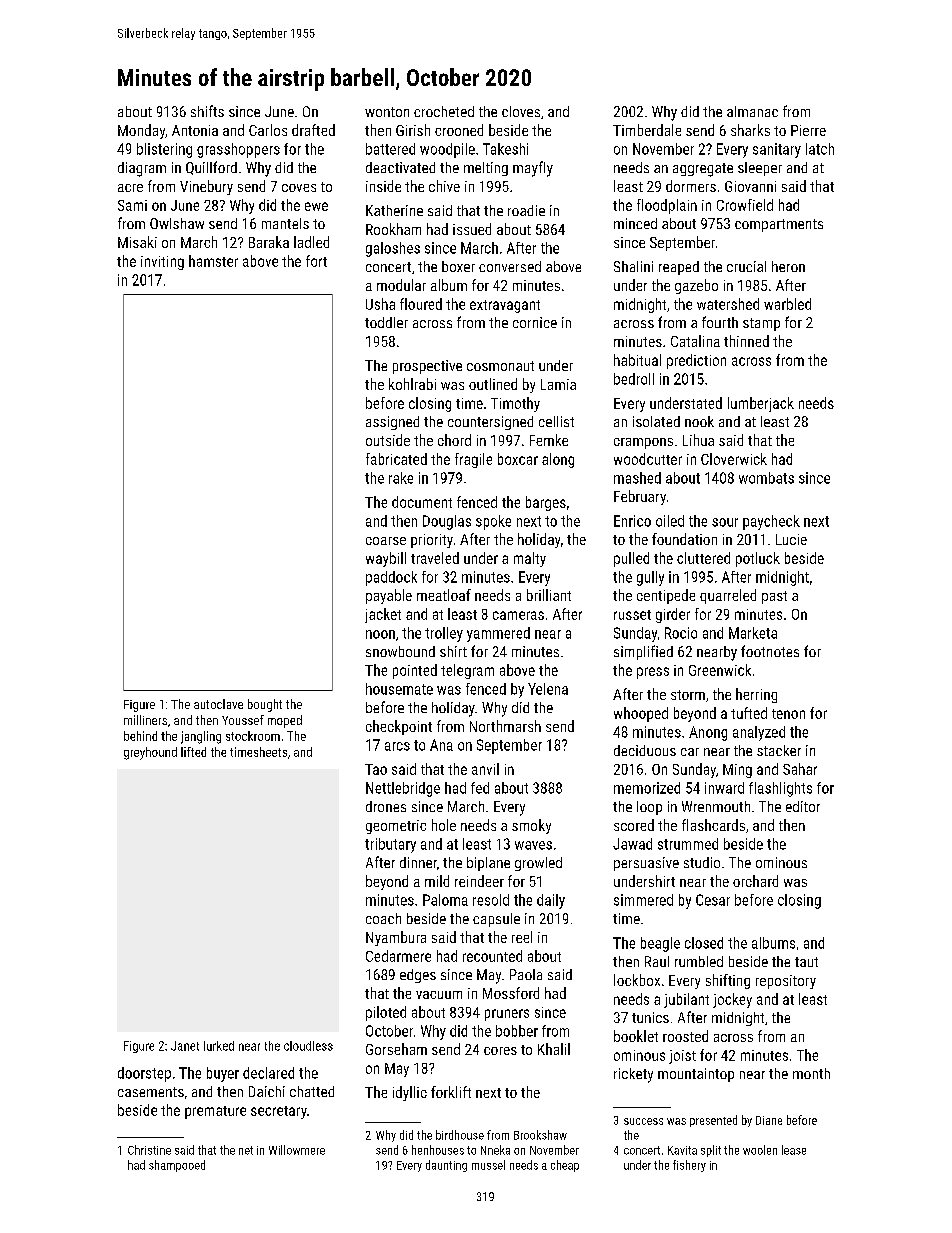 The height and width of the image is (1233, 952). I want to click on shifts, so click(207, 111).
